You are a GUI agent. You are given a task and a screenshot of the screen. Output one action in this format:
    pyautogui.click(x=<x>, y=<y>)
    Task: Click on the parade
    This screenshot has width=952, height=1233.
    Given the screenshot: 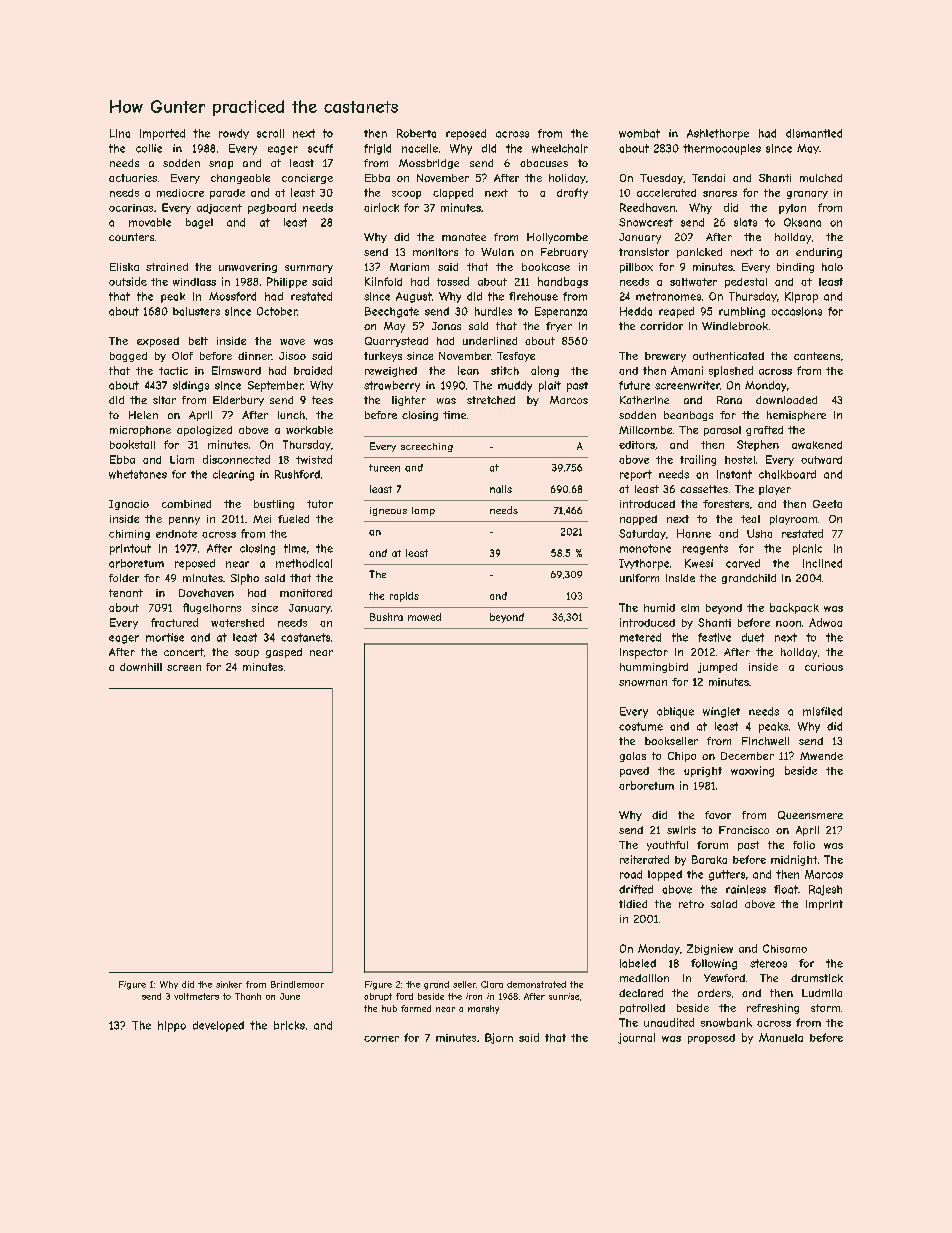 What is the action you would take?
    pyautogui.click(x=227, y=194)
